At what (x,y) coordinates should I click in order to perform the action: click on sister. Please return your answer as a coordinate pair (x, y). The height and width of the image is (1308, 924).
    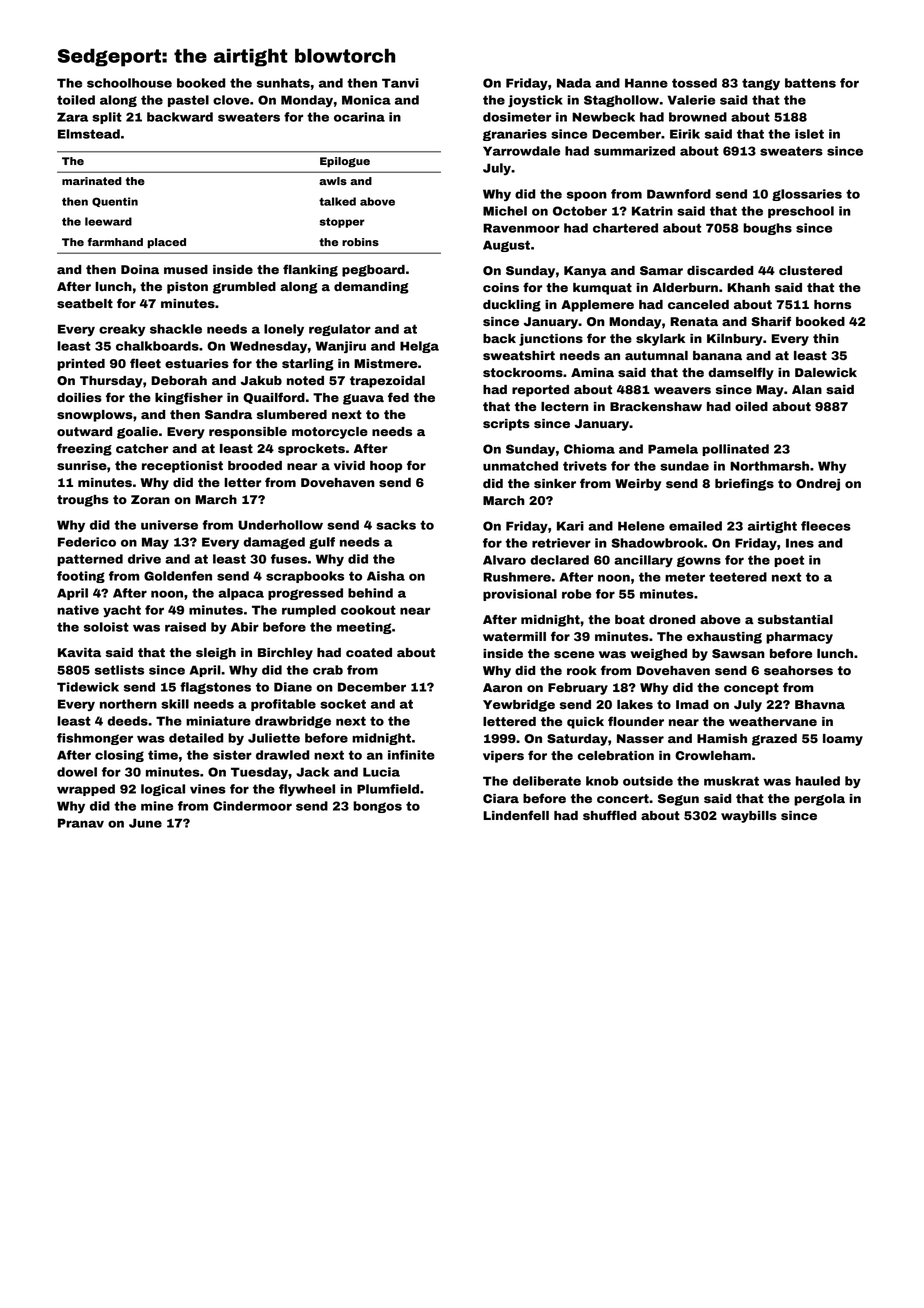
    Looking at the image, I should click on (232, 755).
